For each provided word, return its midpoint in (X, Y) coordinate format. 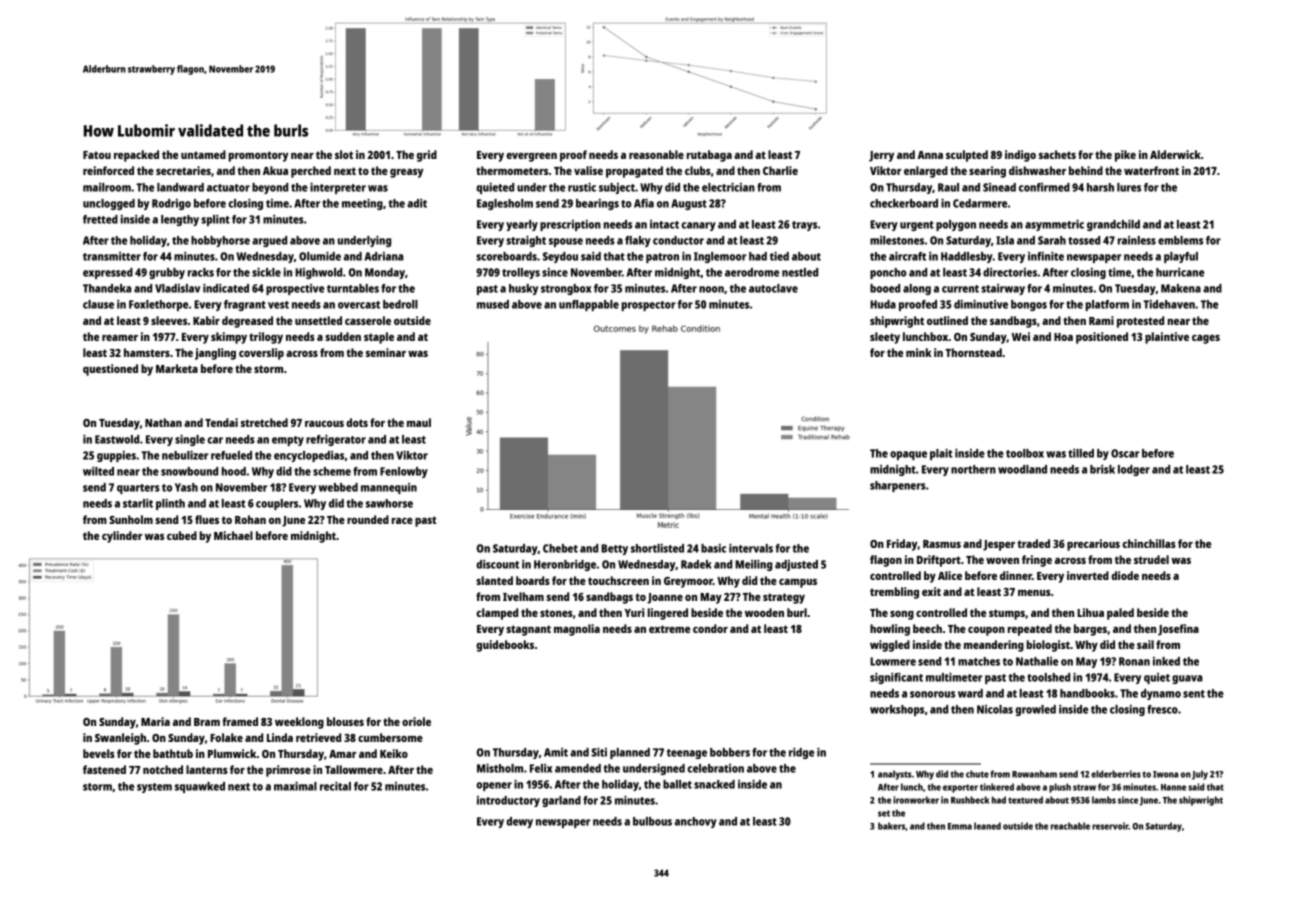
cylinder (122, 537)
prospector (649, 306)
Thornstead (973, 352)
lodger (1134, 470)
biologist (1048, 646)
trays (804, 226)
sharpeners (898, 486)
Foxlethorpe (158, 305)
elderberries (1116, 774)
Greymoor (688, 582)
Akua (275, 170)
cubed (182, 535)
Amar (342, 754)
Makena (1181, 288)
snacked (714, 784)
